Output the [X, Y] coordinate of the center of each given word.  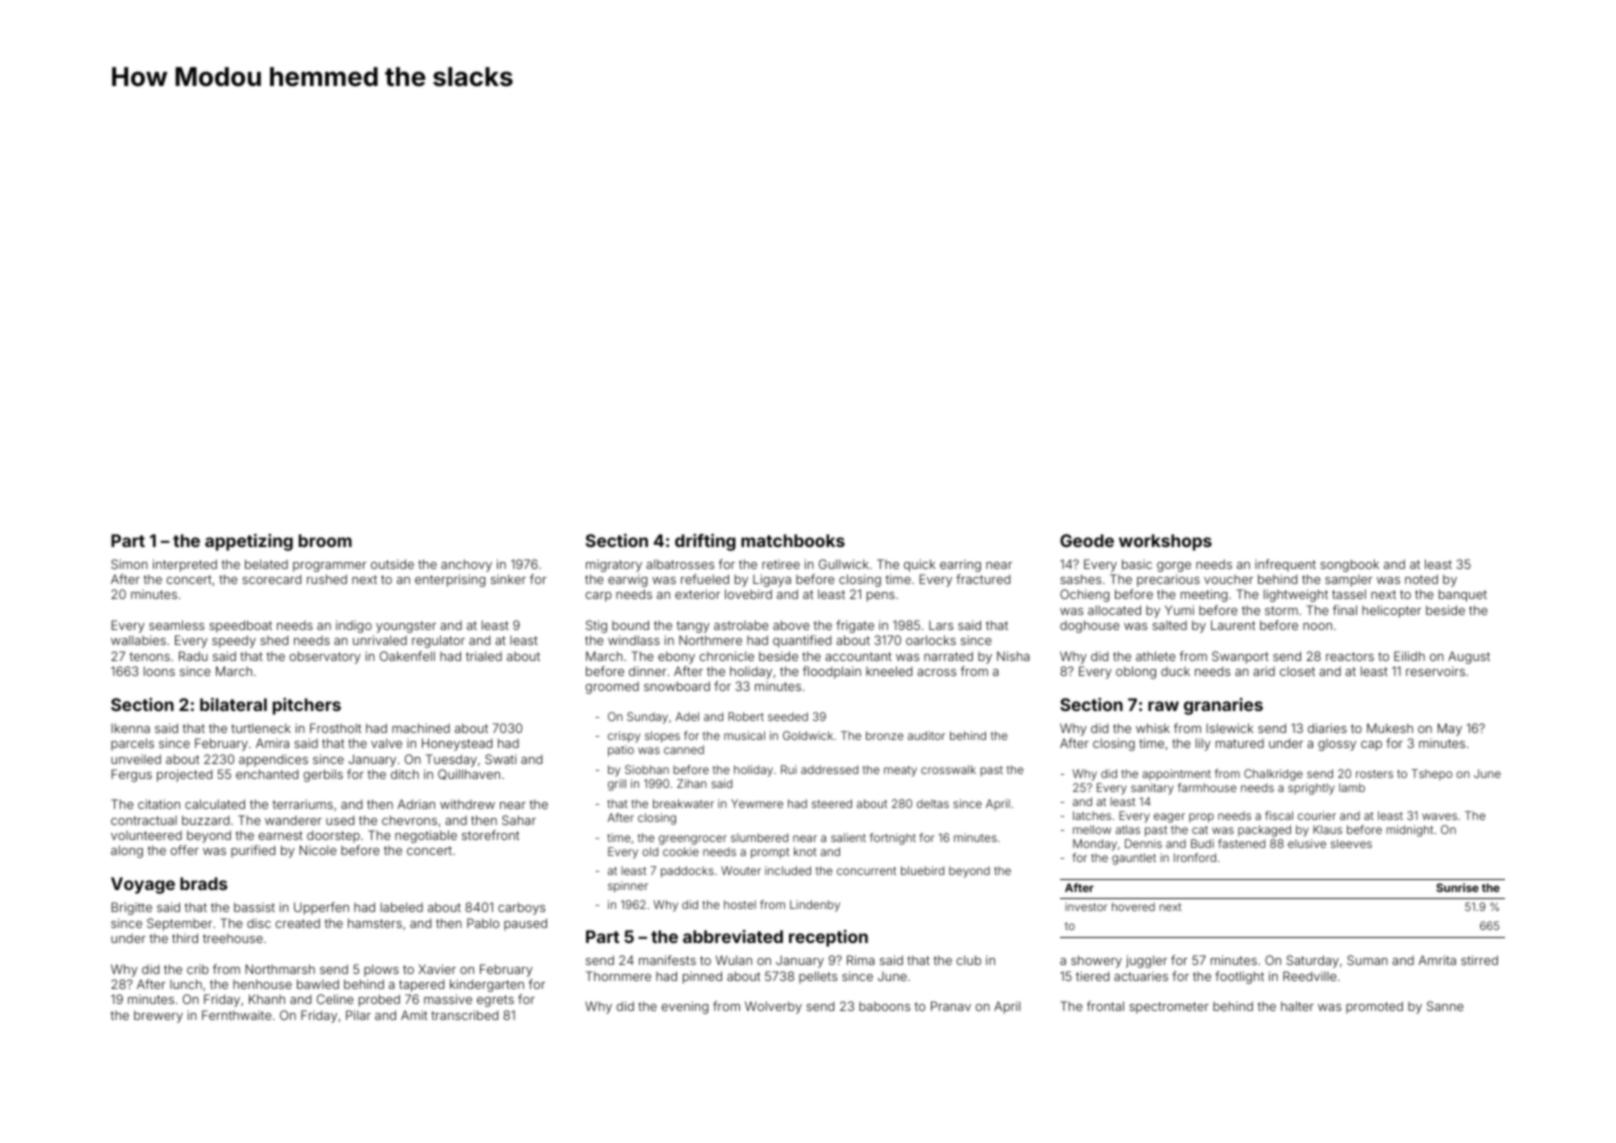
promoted [1374, 1007]
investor [1086, 906]
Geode [1087, 540]
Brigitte [131, 908]
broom [325, 540]
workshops [1165, 542]
